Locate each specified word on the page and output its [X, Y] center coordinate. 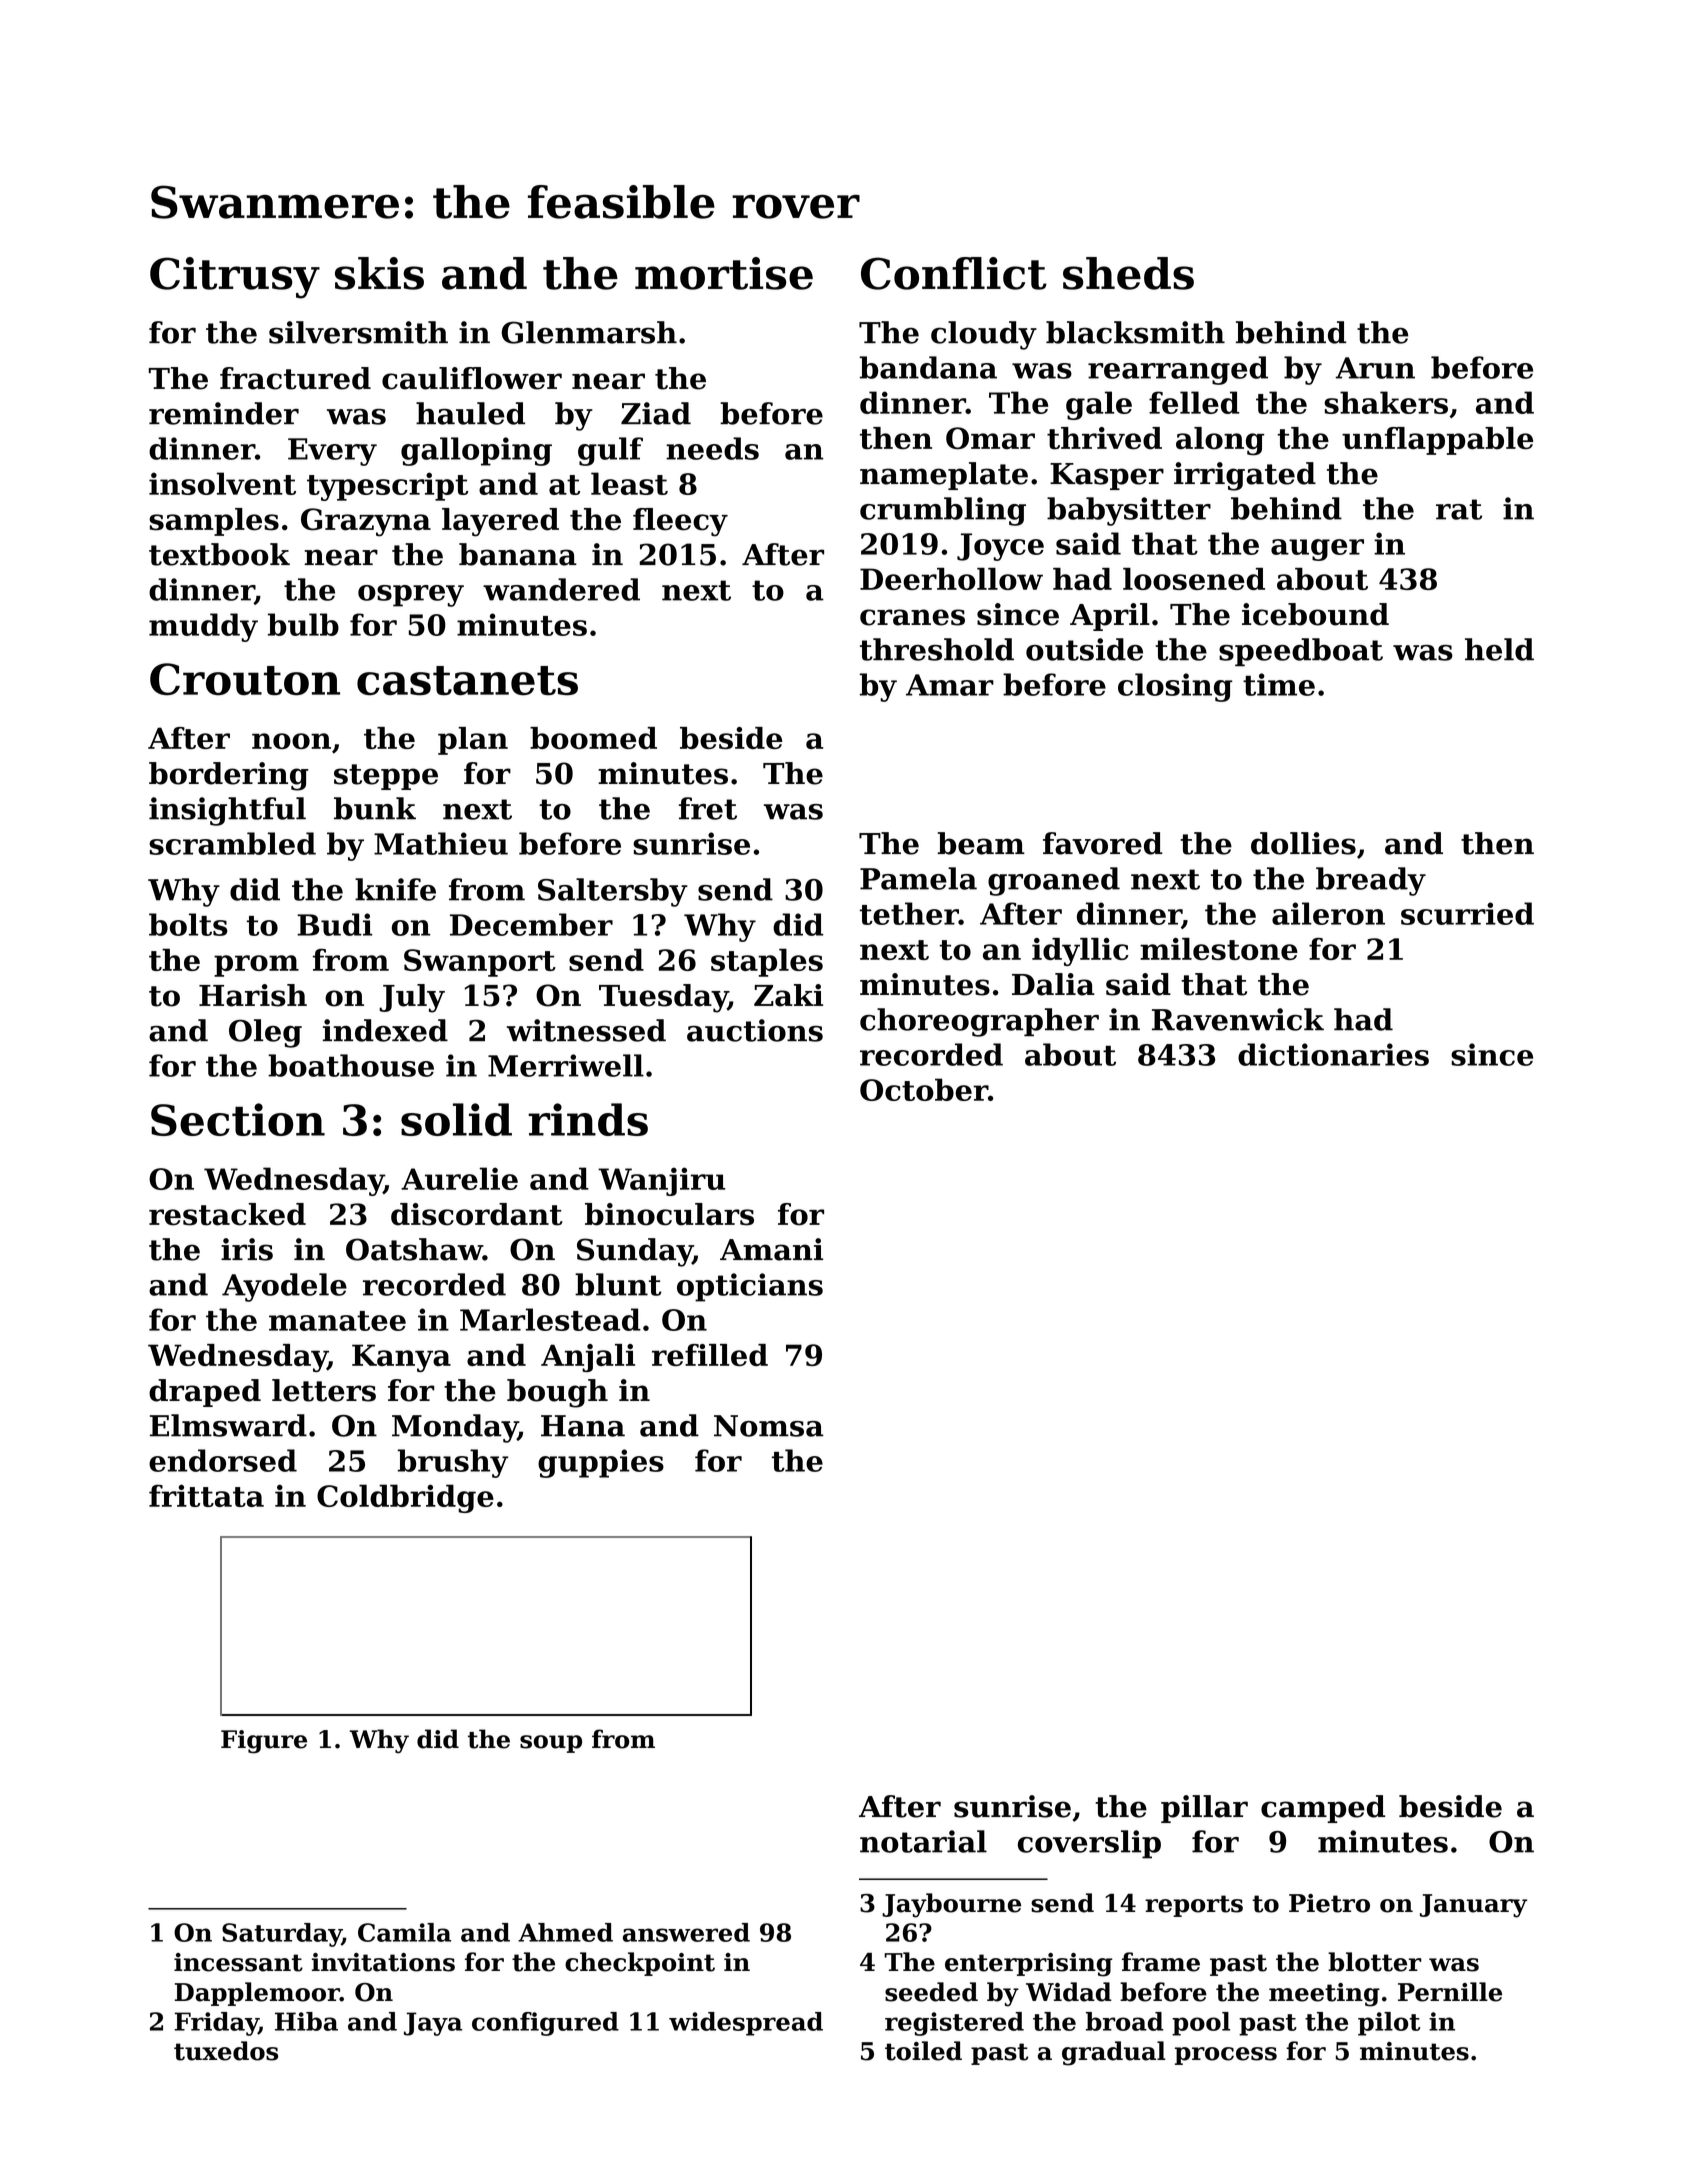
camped [1323, 1809]
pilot [1389, 2024]
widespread [746, 2024]
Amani [771, 1249]
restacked [227, 1214]
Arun [1375, 368]
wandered [561, 589]
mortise [724, 273]
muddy [203, 627]
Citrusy [235, 278]
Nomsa [769, 1426]
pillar [1204, 1809]
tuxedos [226, 2051]
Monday [455, 1428]
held [1499, 649]
